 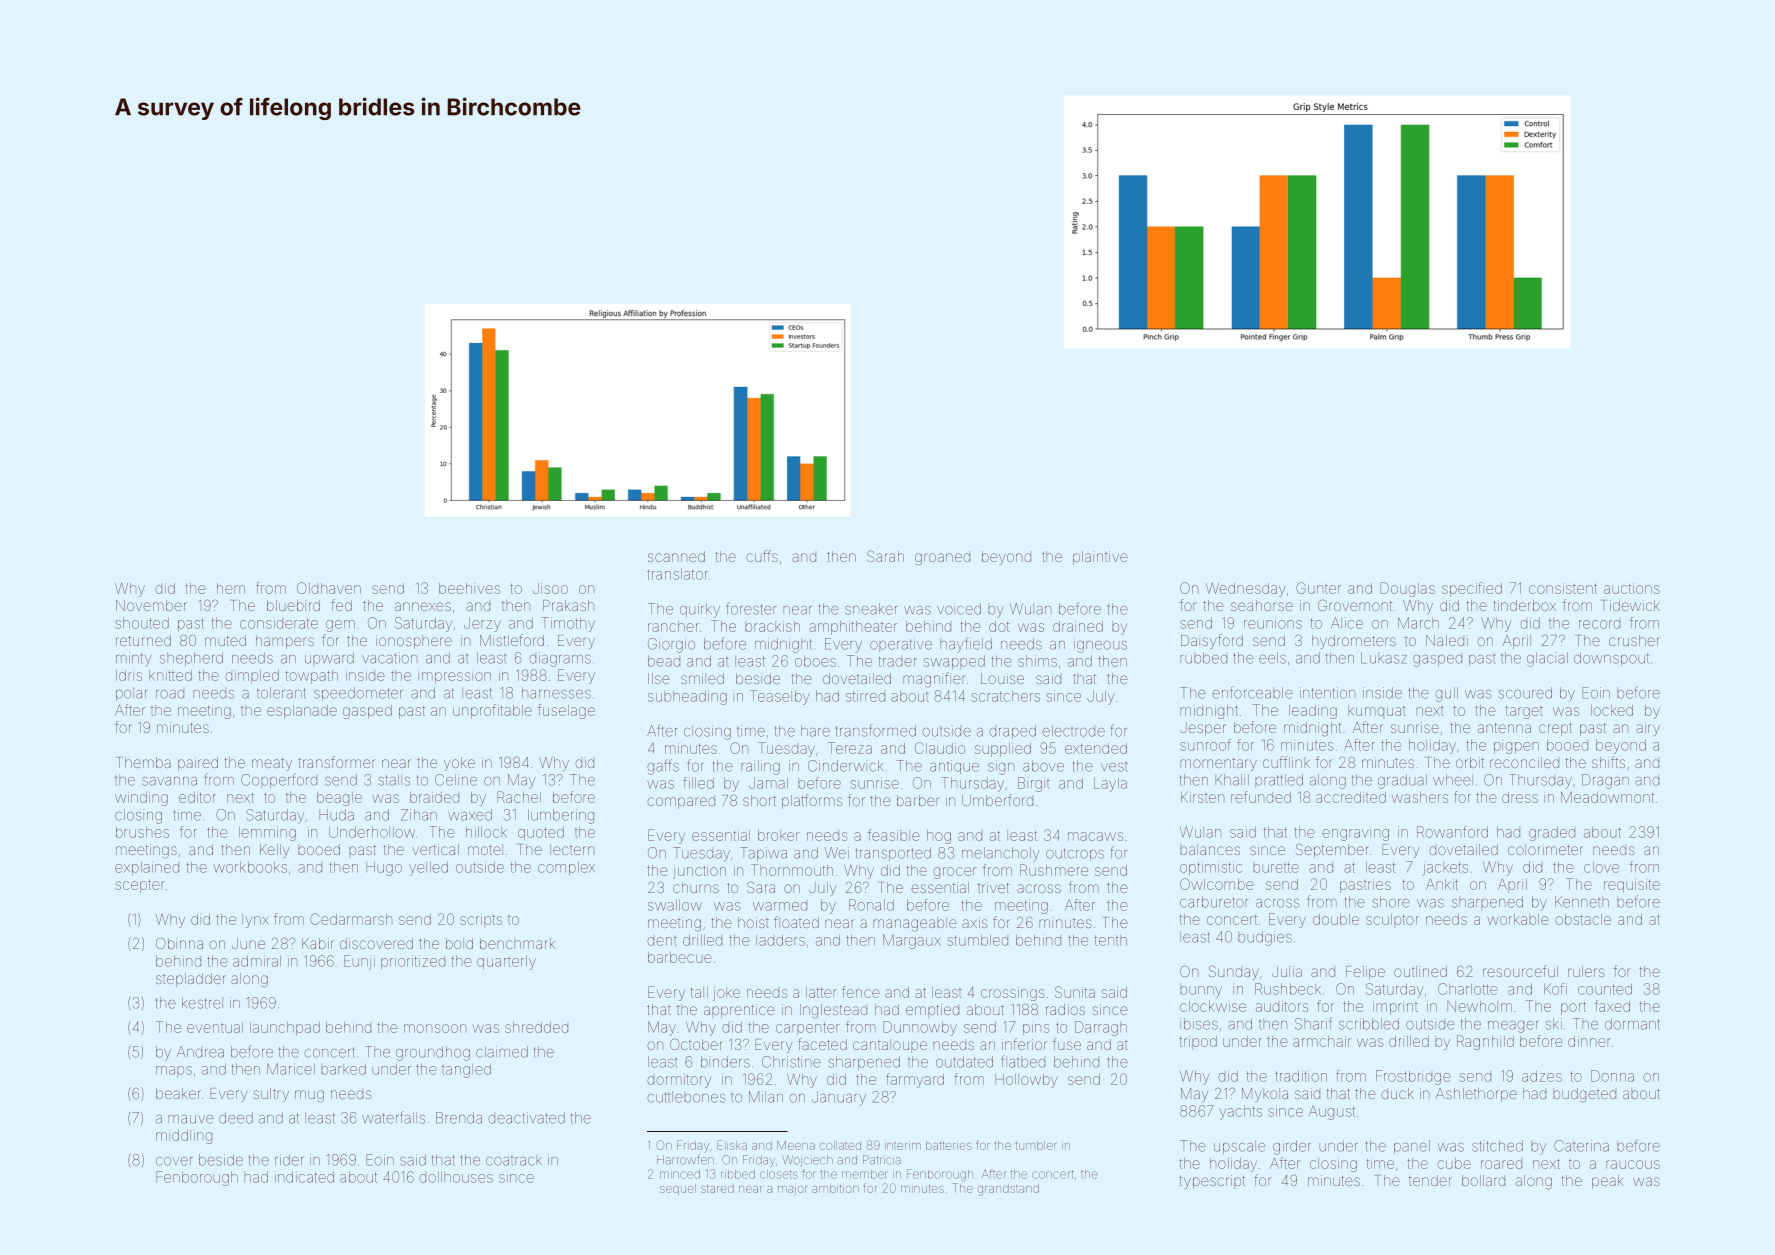 I want to click on barbecue, so click(x=679, y=957).
